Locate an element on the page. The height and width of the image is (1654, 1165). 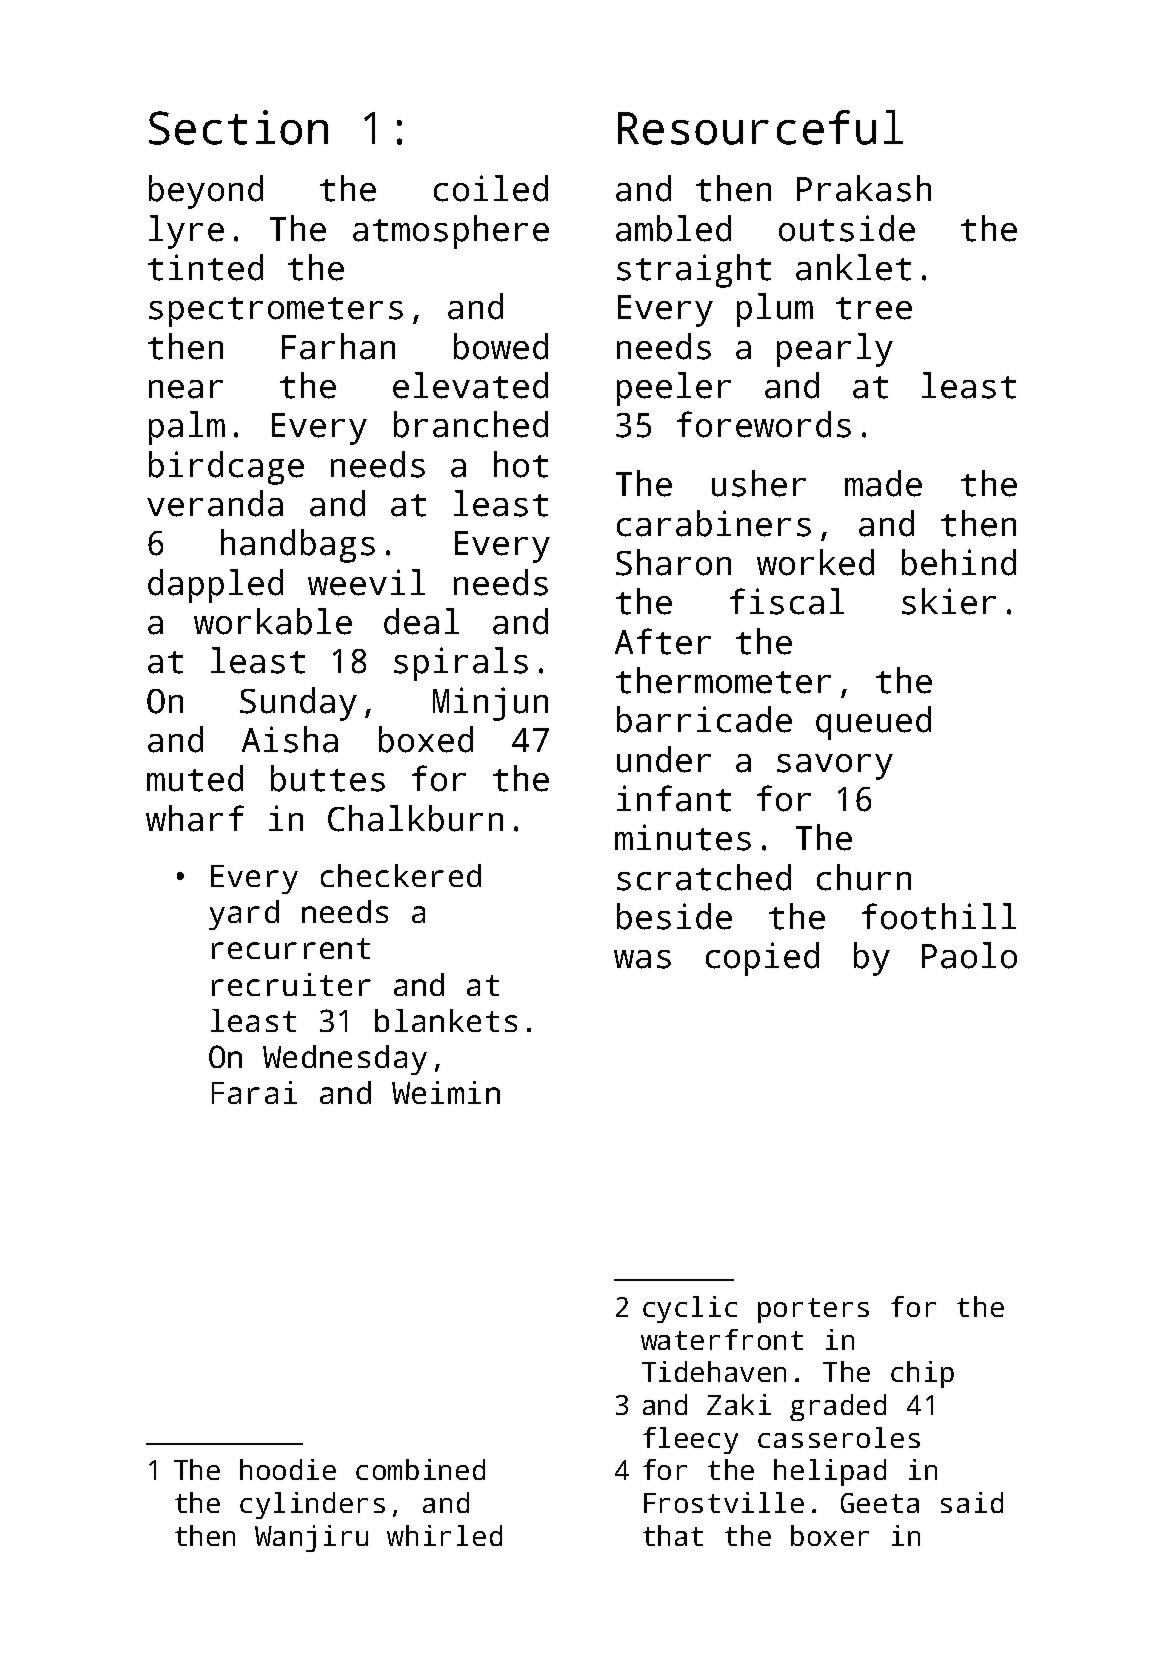
hoodie is located at coordinates (288, 1469).
